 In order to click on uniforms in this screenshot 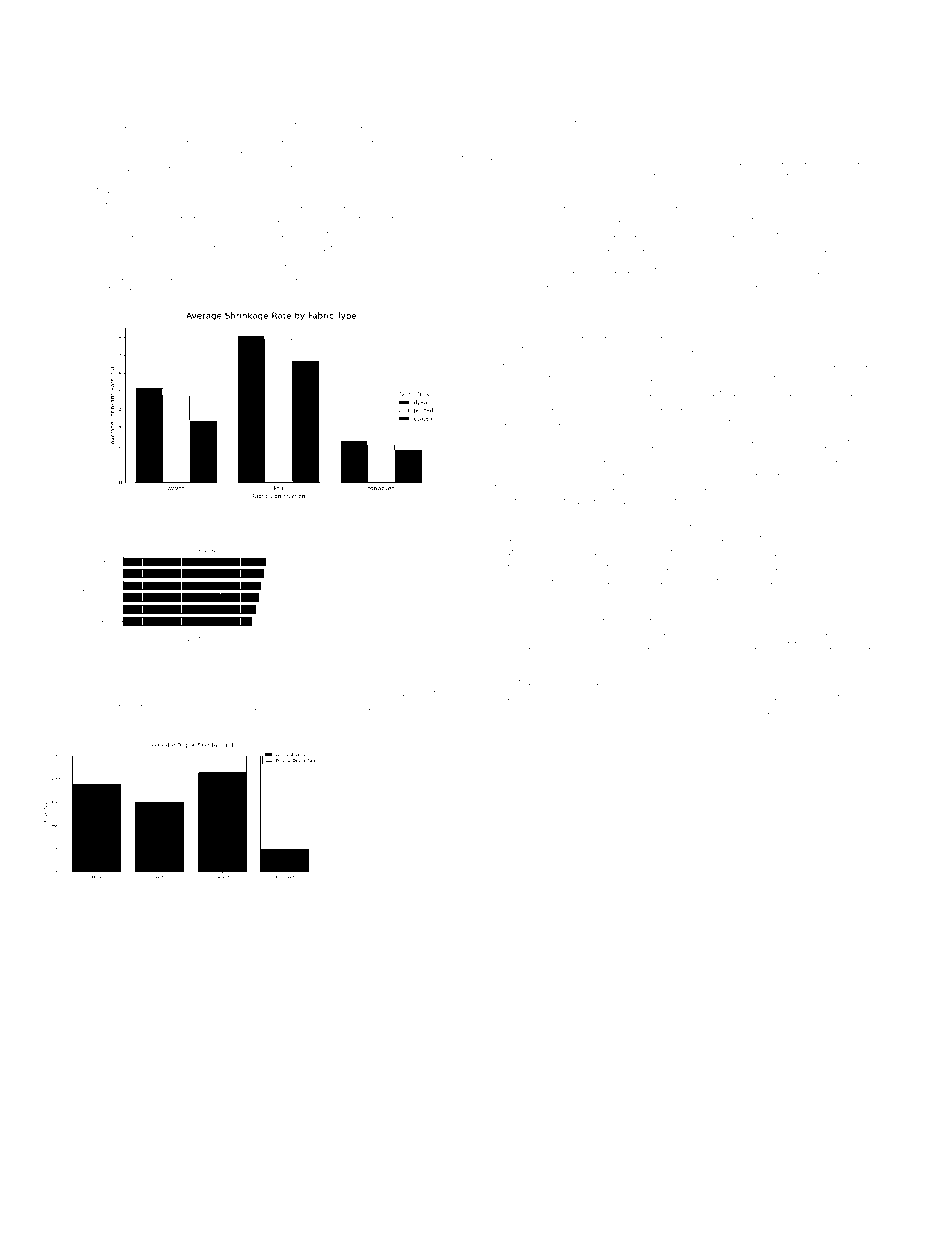, I will do `click(802, 522)`.
